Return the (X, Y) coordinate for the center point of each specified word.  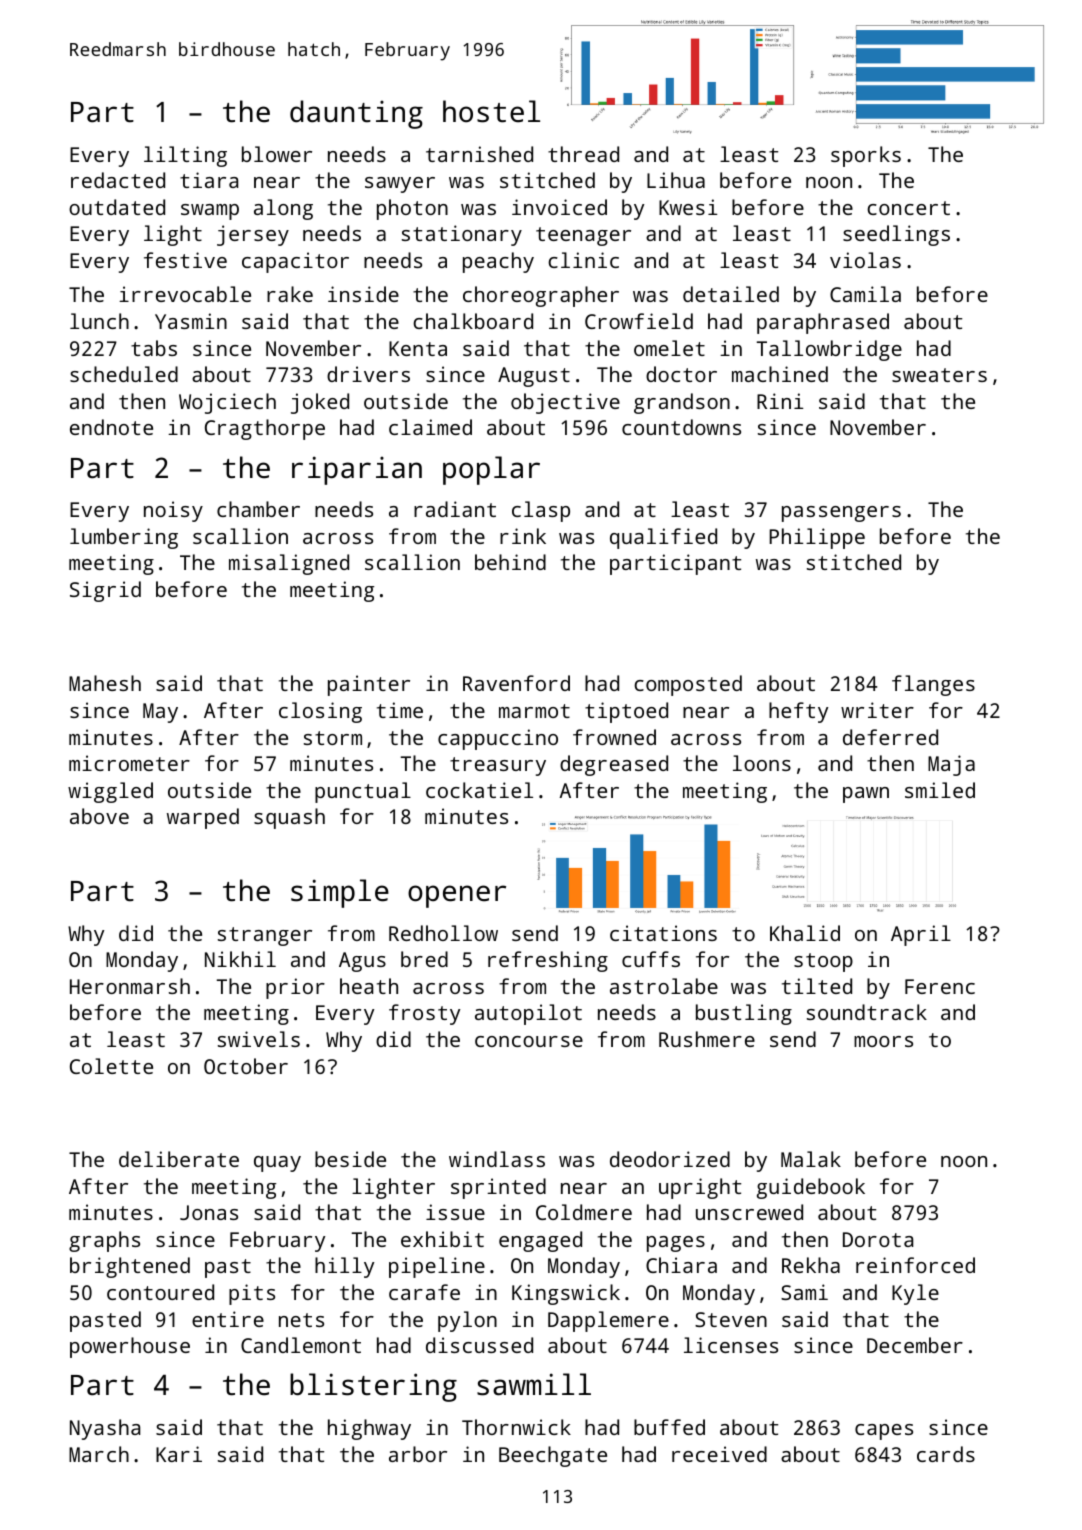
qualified (663, 538)
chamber (258, 509)
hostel (491, 111)
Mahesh (105, 683)
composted (688, 685)
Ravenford (516, 683)
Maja (951, 765)
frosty (424, 1014)
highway (369, 1429)
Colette (111, 1066)
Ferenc (940, 986)
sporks (866, 156)
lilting (185, 156)
